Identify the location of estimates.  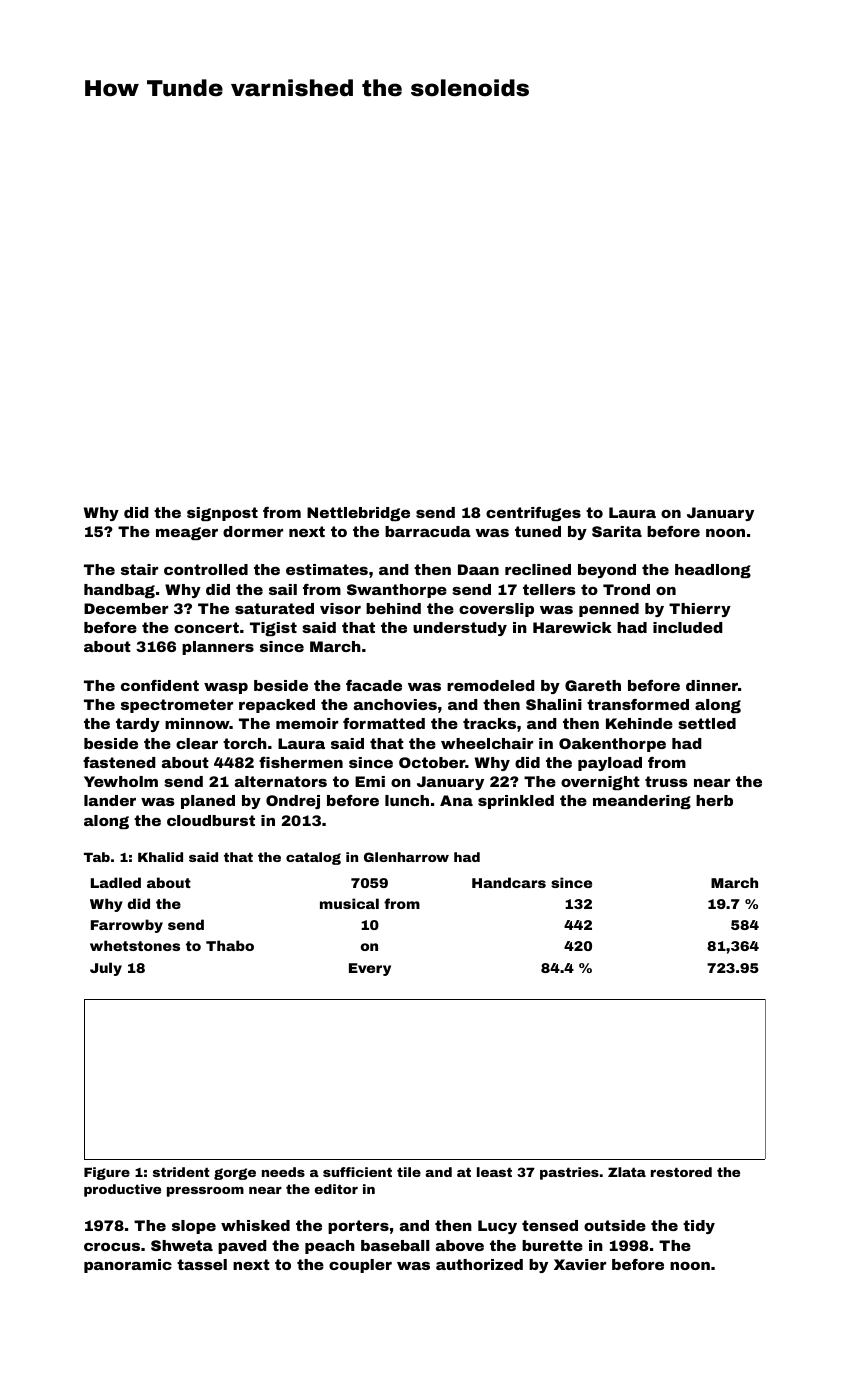
(327, 569).
